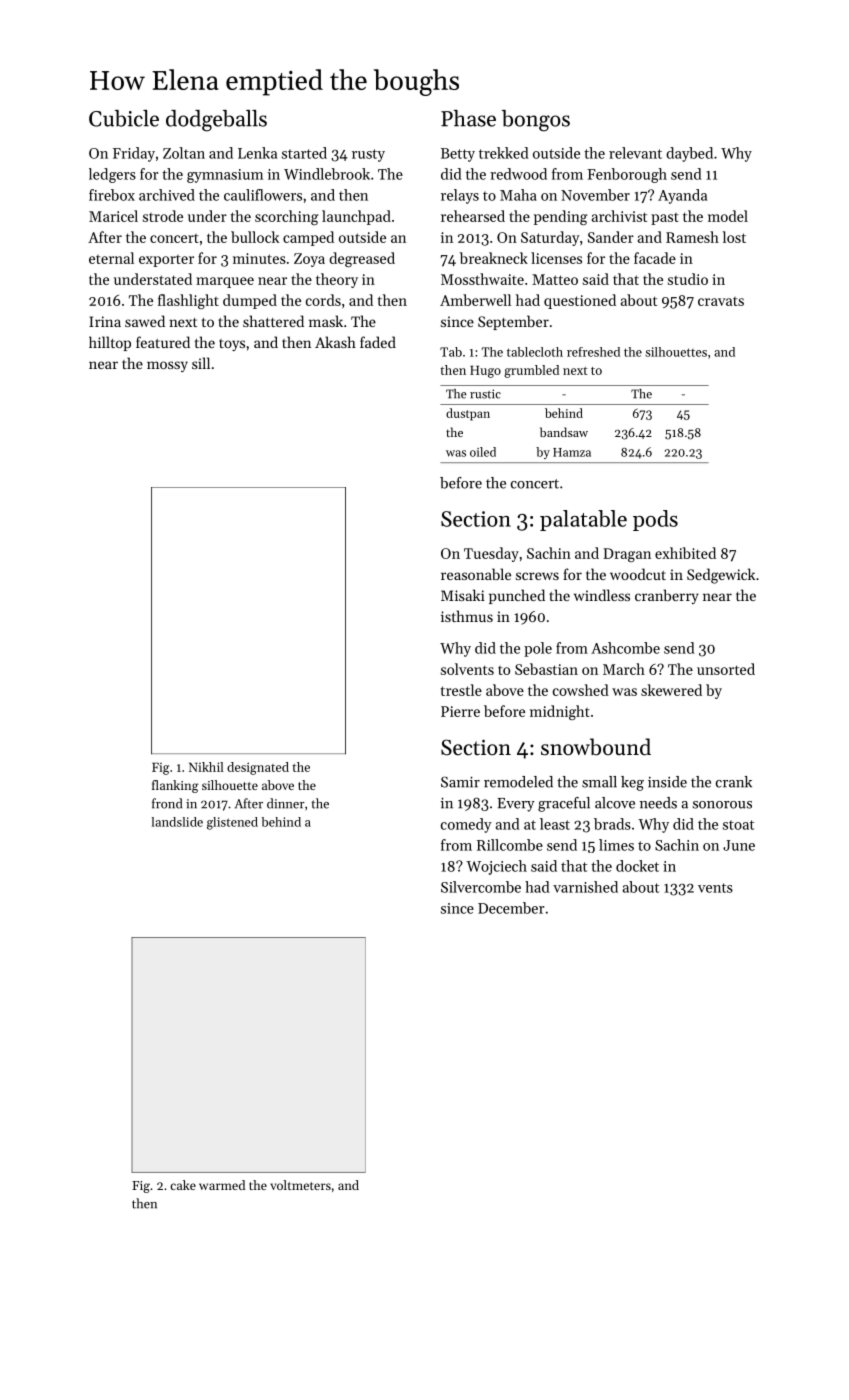  What do you see at coordinates (222, 1185) in the screenshot?
I see `warmed` at bounding box center [222, 1185].
